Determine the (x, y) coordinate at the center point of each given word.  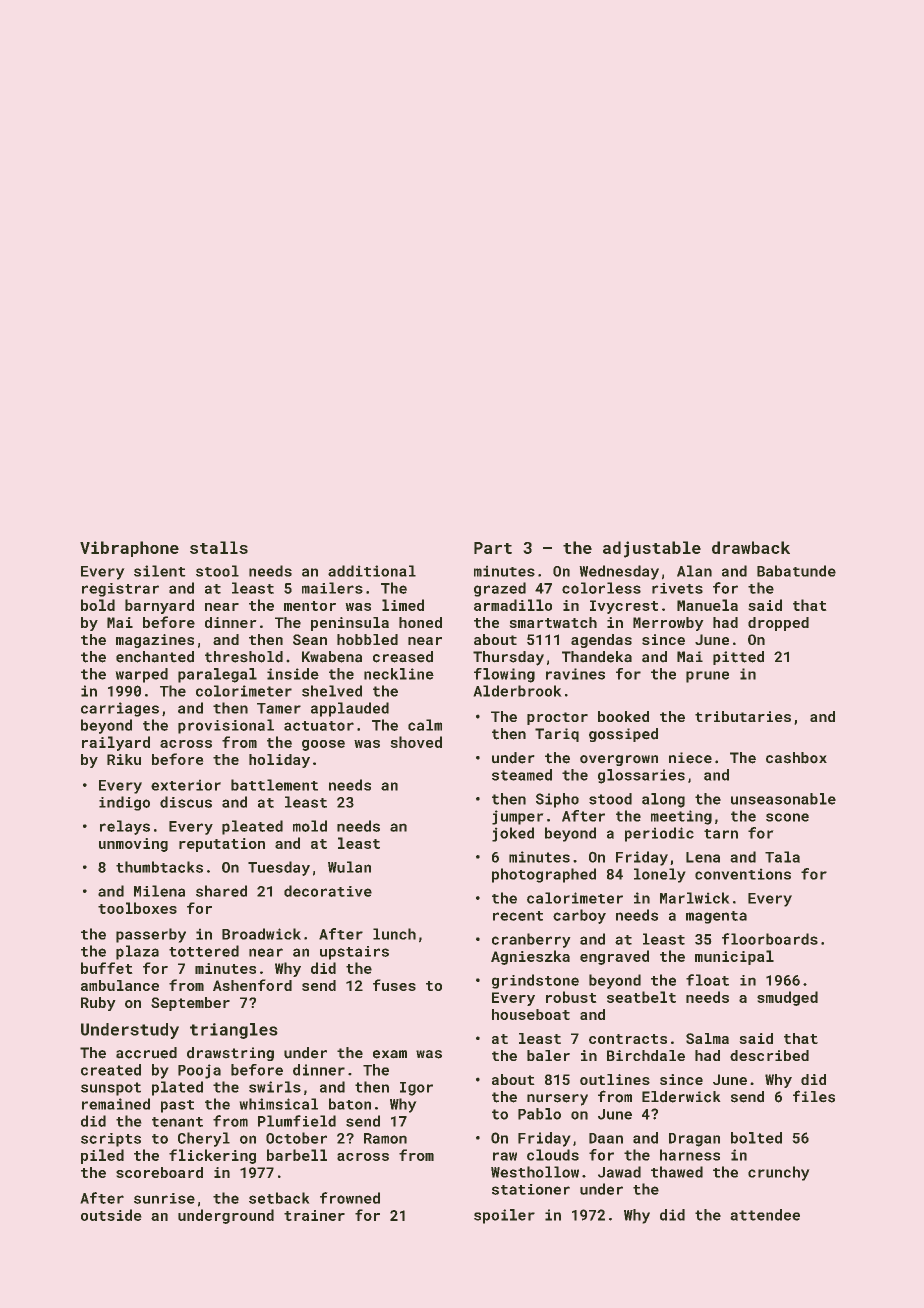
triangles (233, 1031)
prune (707, 677)
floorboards (770, 939)
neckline (399, 674)
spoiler (504, 1216)
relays (125, 827)
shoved (416, 742)
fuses (394, 985)
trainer (314, 1215)
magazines (155, 641)
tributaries (743, 716)
